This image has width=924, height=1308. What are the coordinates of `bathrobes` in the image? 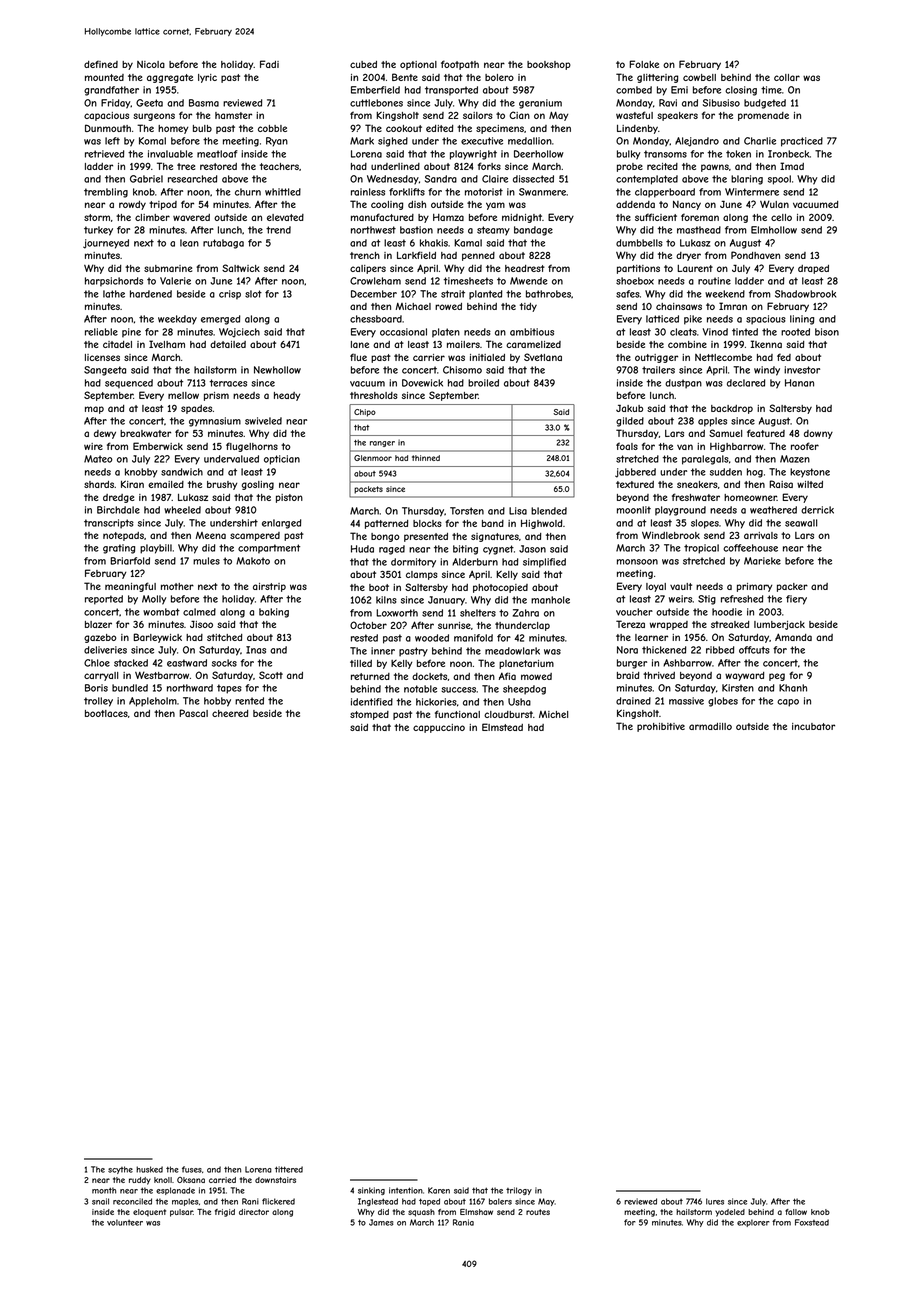 It's located at (548, 294).
